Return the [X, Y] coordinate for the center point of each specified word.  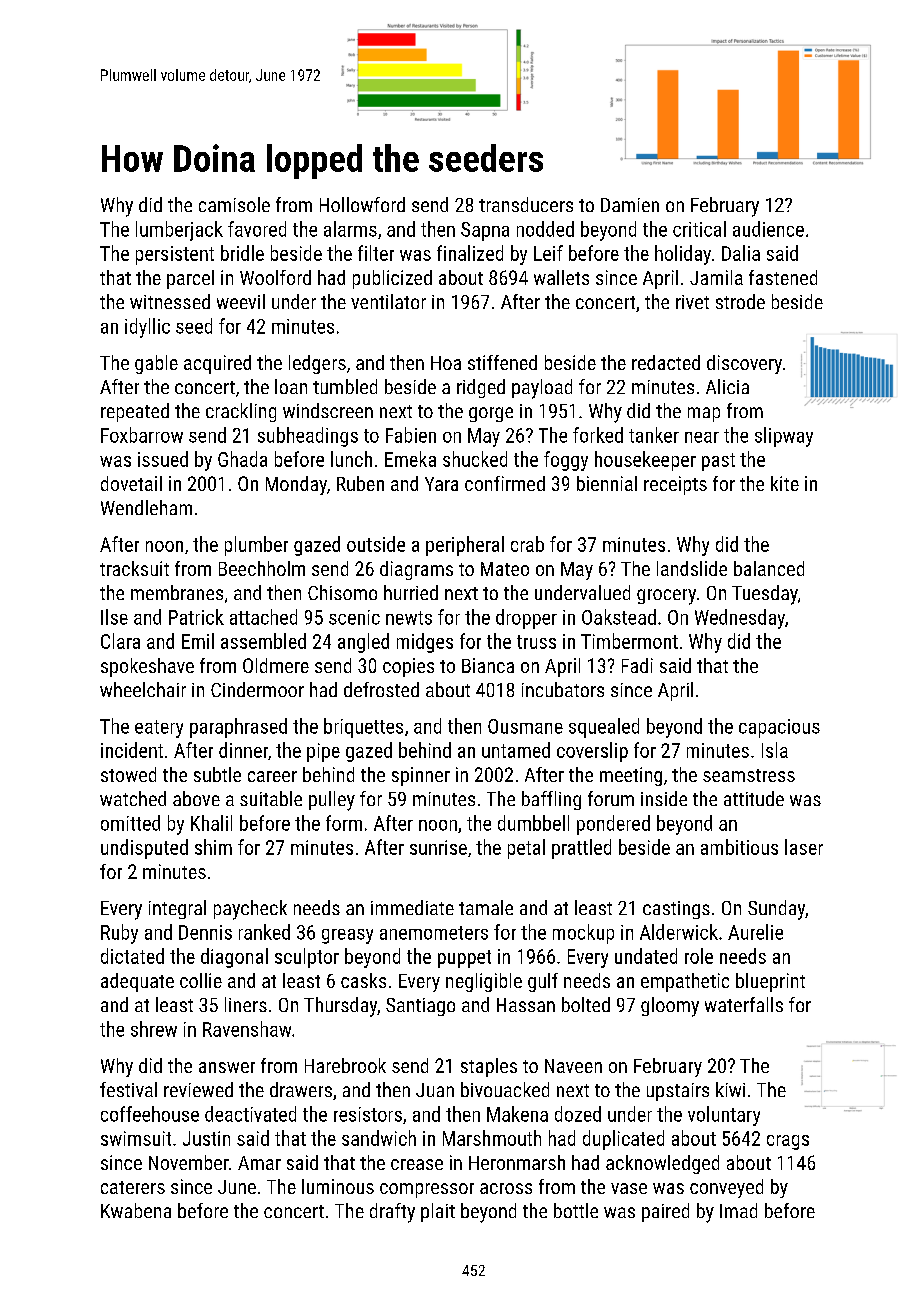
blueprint [770, 982]
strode [740, 301]
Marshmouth [492, 1138]
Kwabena [136, 1210]
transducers [526, 204]
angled [363, 643]
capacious [779, 728]
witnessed [170, 301]
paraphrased [238, 728]
